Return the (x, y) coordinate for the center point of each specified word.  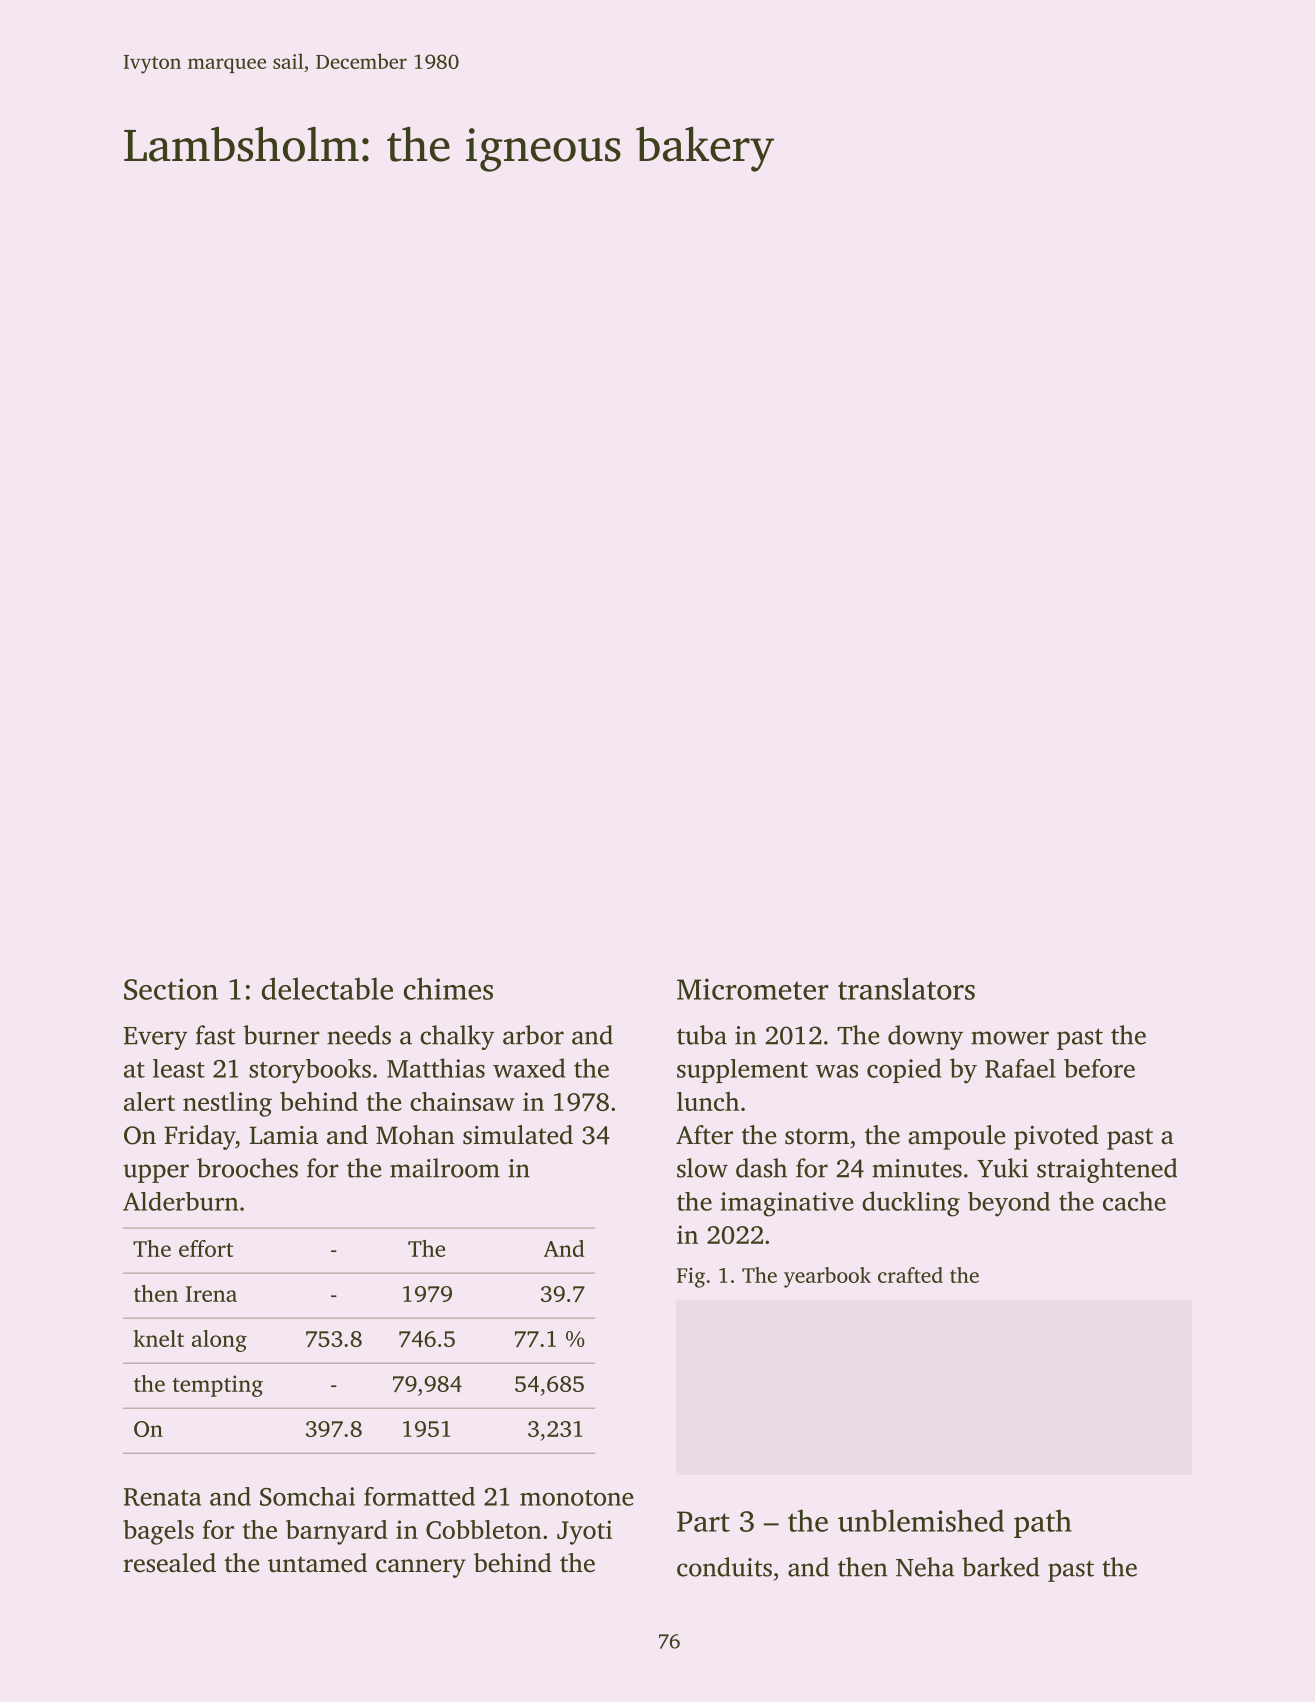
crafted (910, 1275)
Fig (691, 1277)
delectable (327, 988)
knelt (159, 1338)
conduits (724, 1567)
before (1099, 1068)
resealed (169, 1563)
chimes (448, 988)
